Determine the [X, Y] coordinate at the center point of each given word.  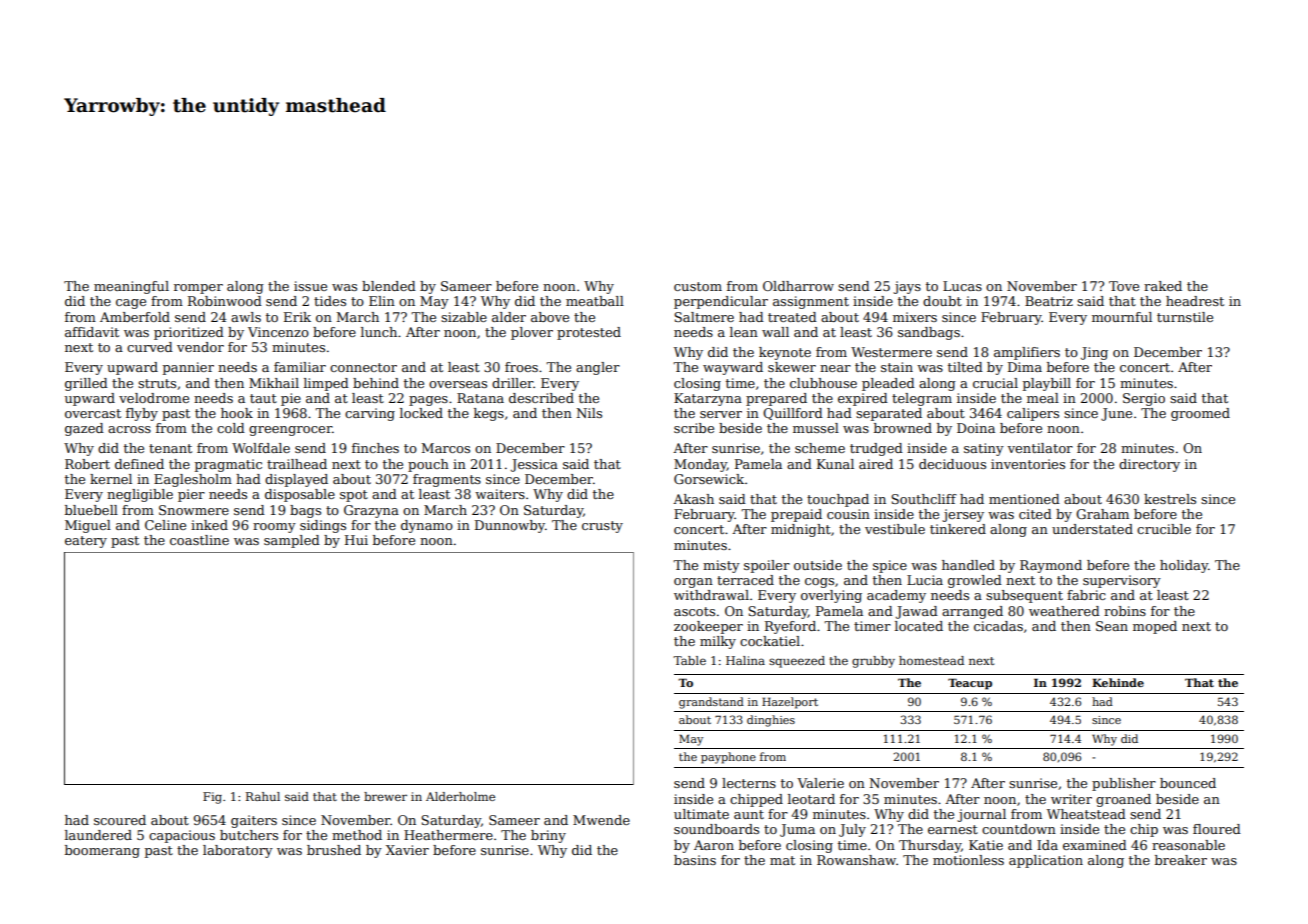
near [835, 368]
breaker [1181, 860]
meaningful [131, 287]
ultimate [701, 814]
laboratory [238, 851]
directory [1149, 465]
